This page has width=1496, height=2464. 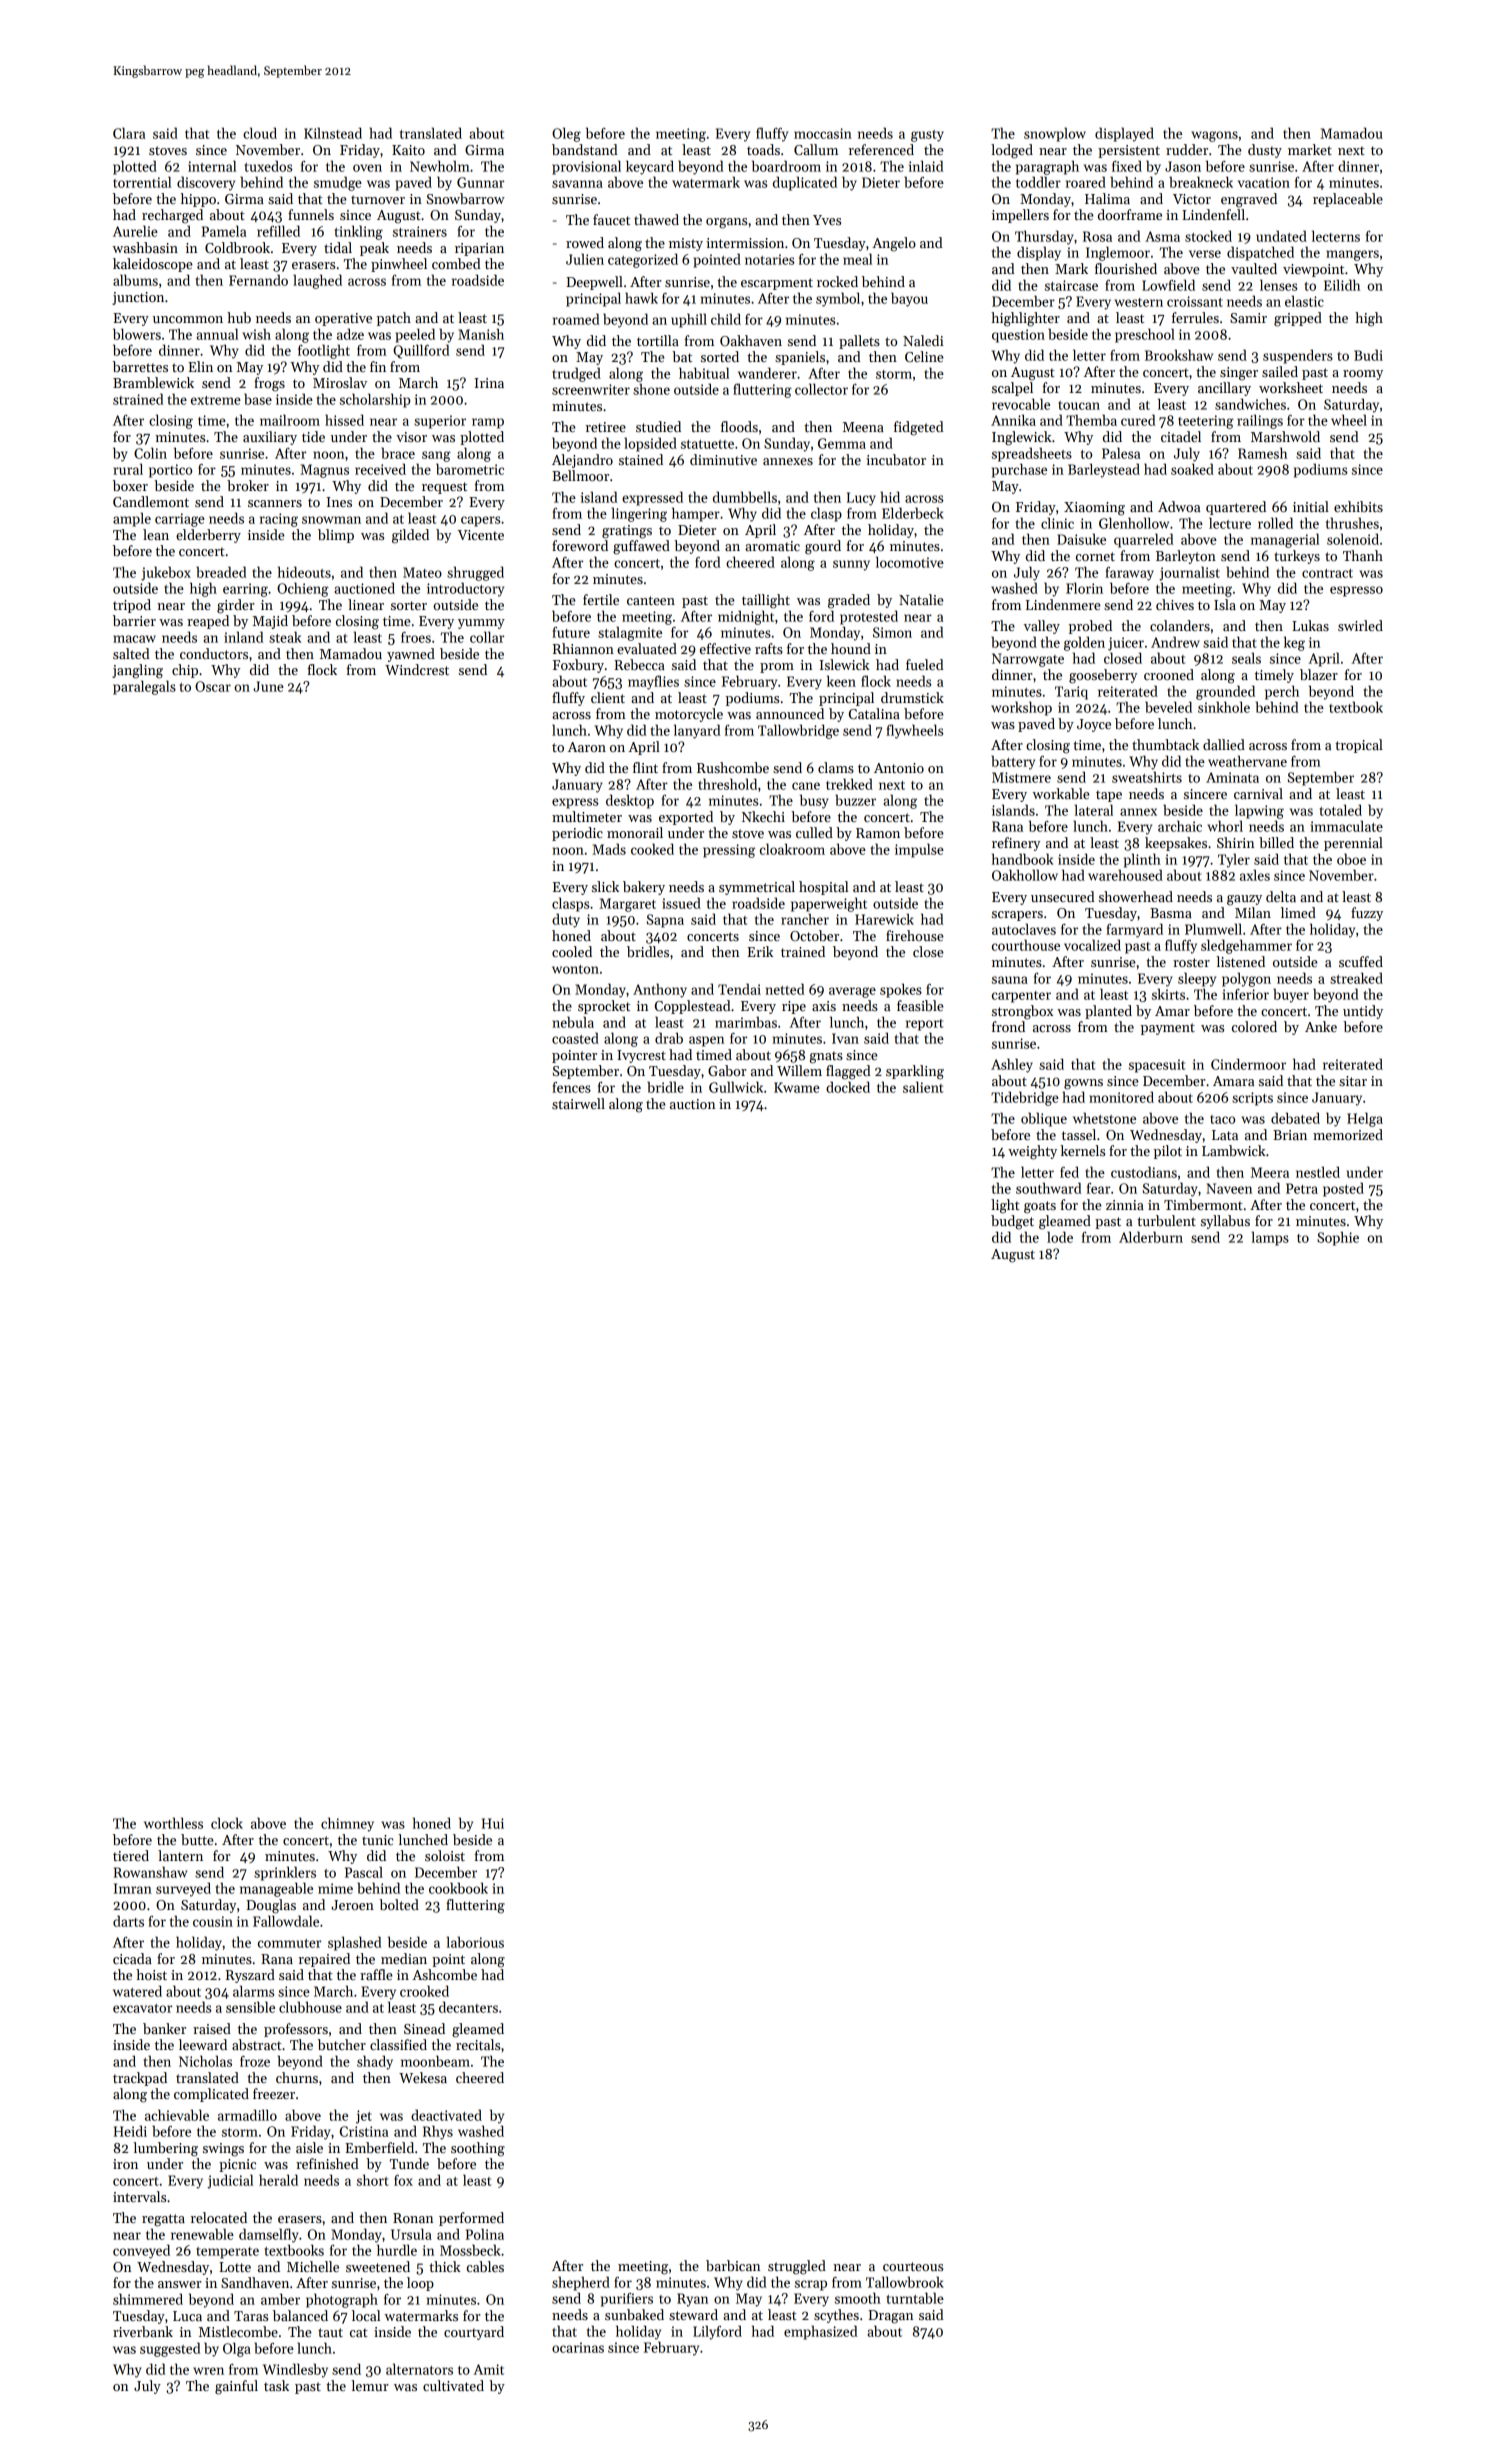 I want to click on courteous, so click(x=913, y=2266).
